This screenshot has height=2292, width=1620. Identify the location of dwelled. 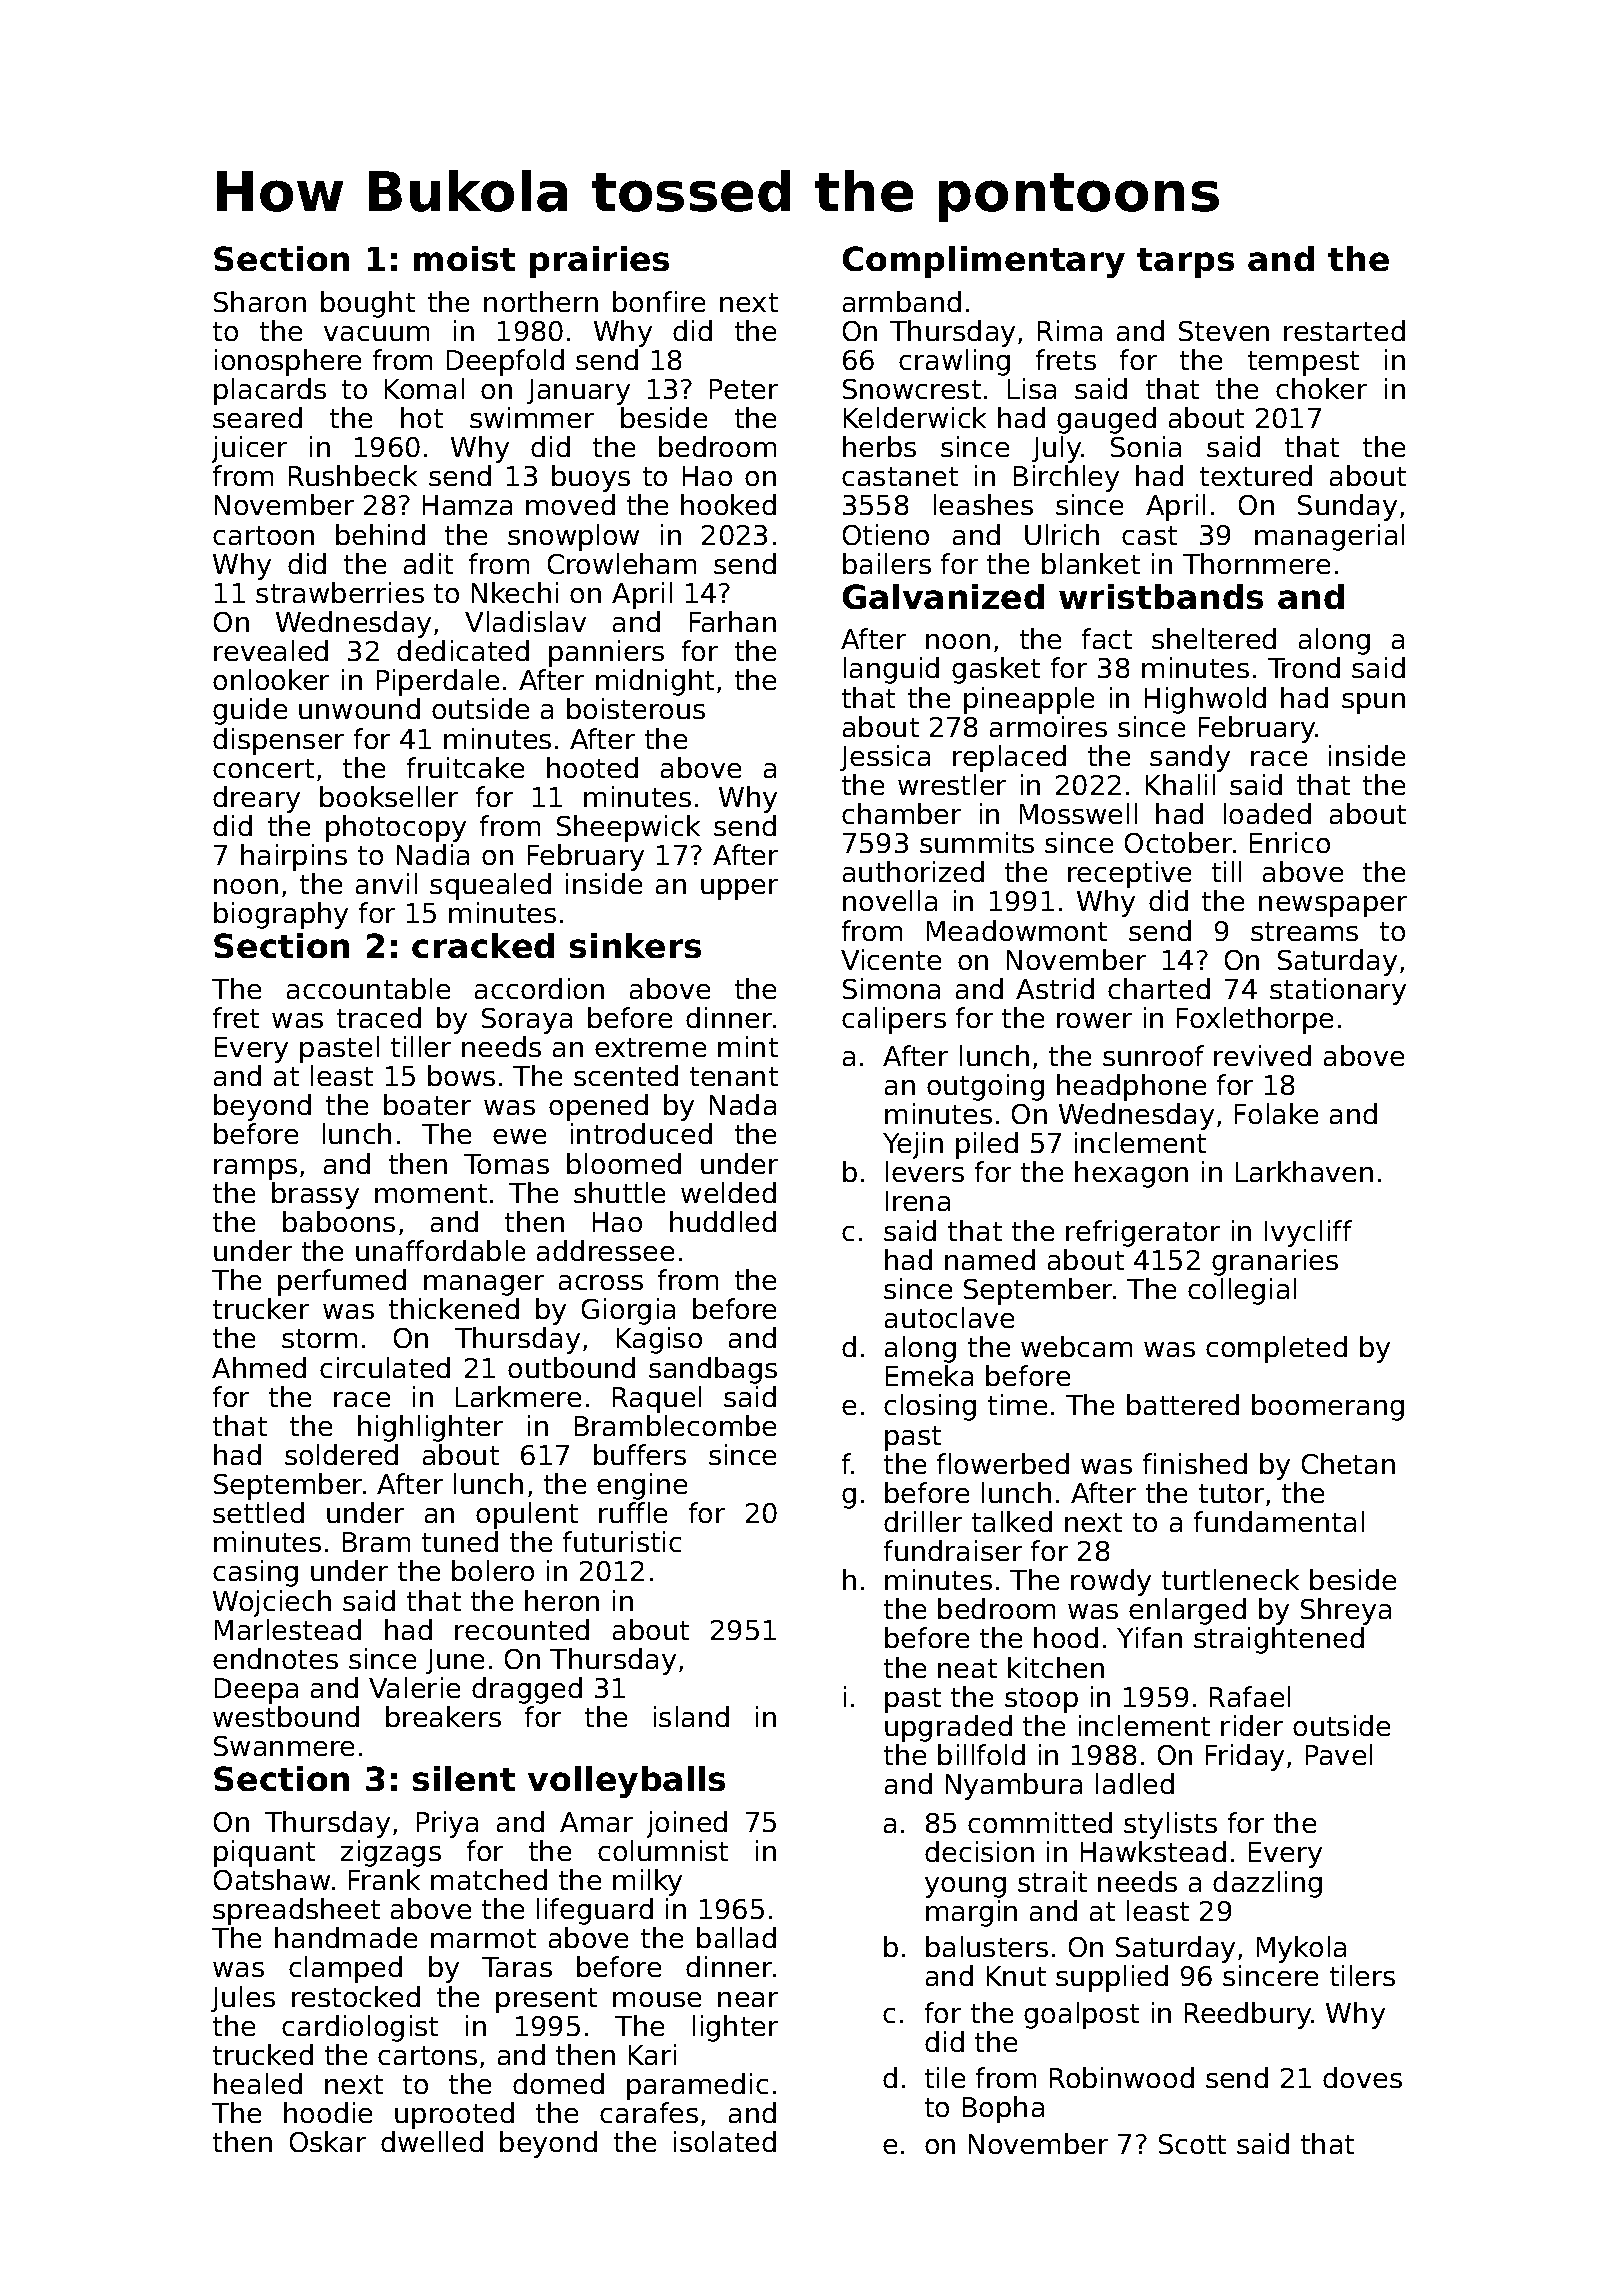
(432, 2141).
